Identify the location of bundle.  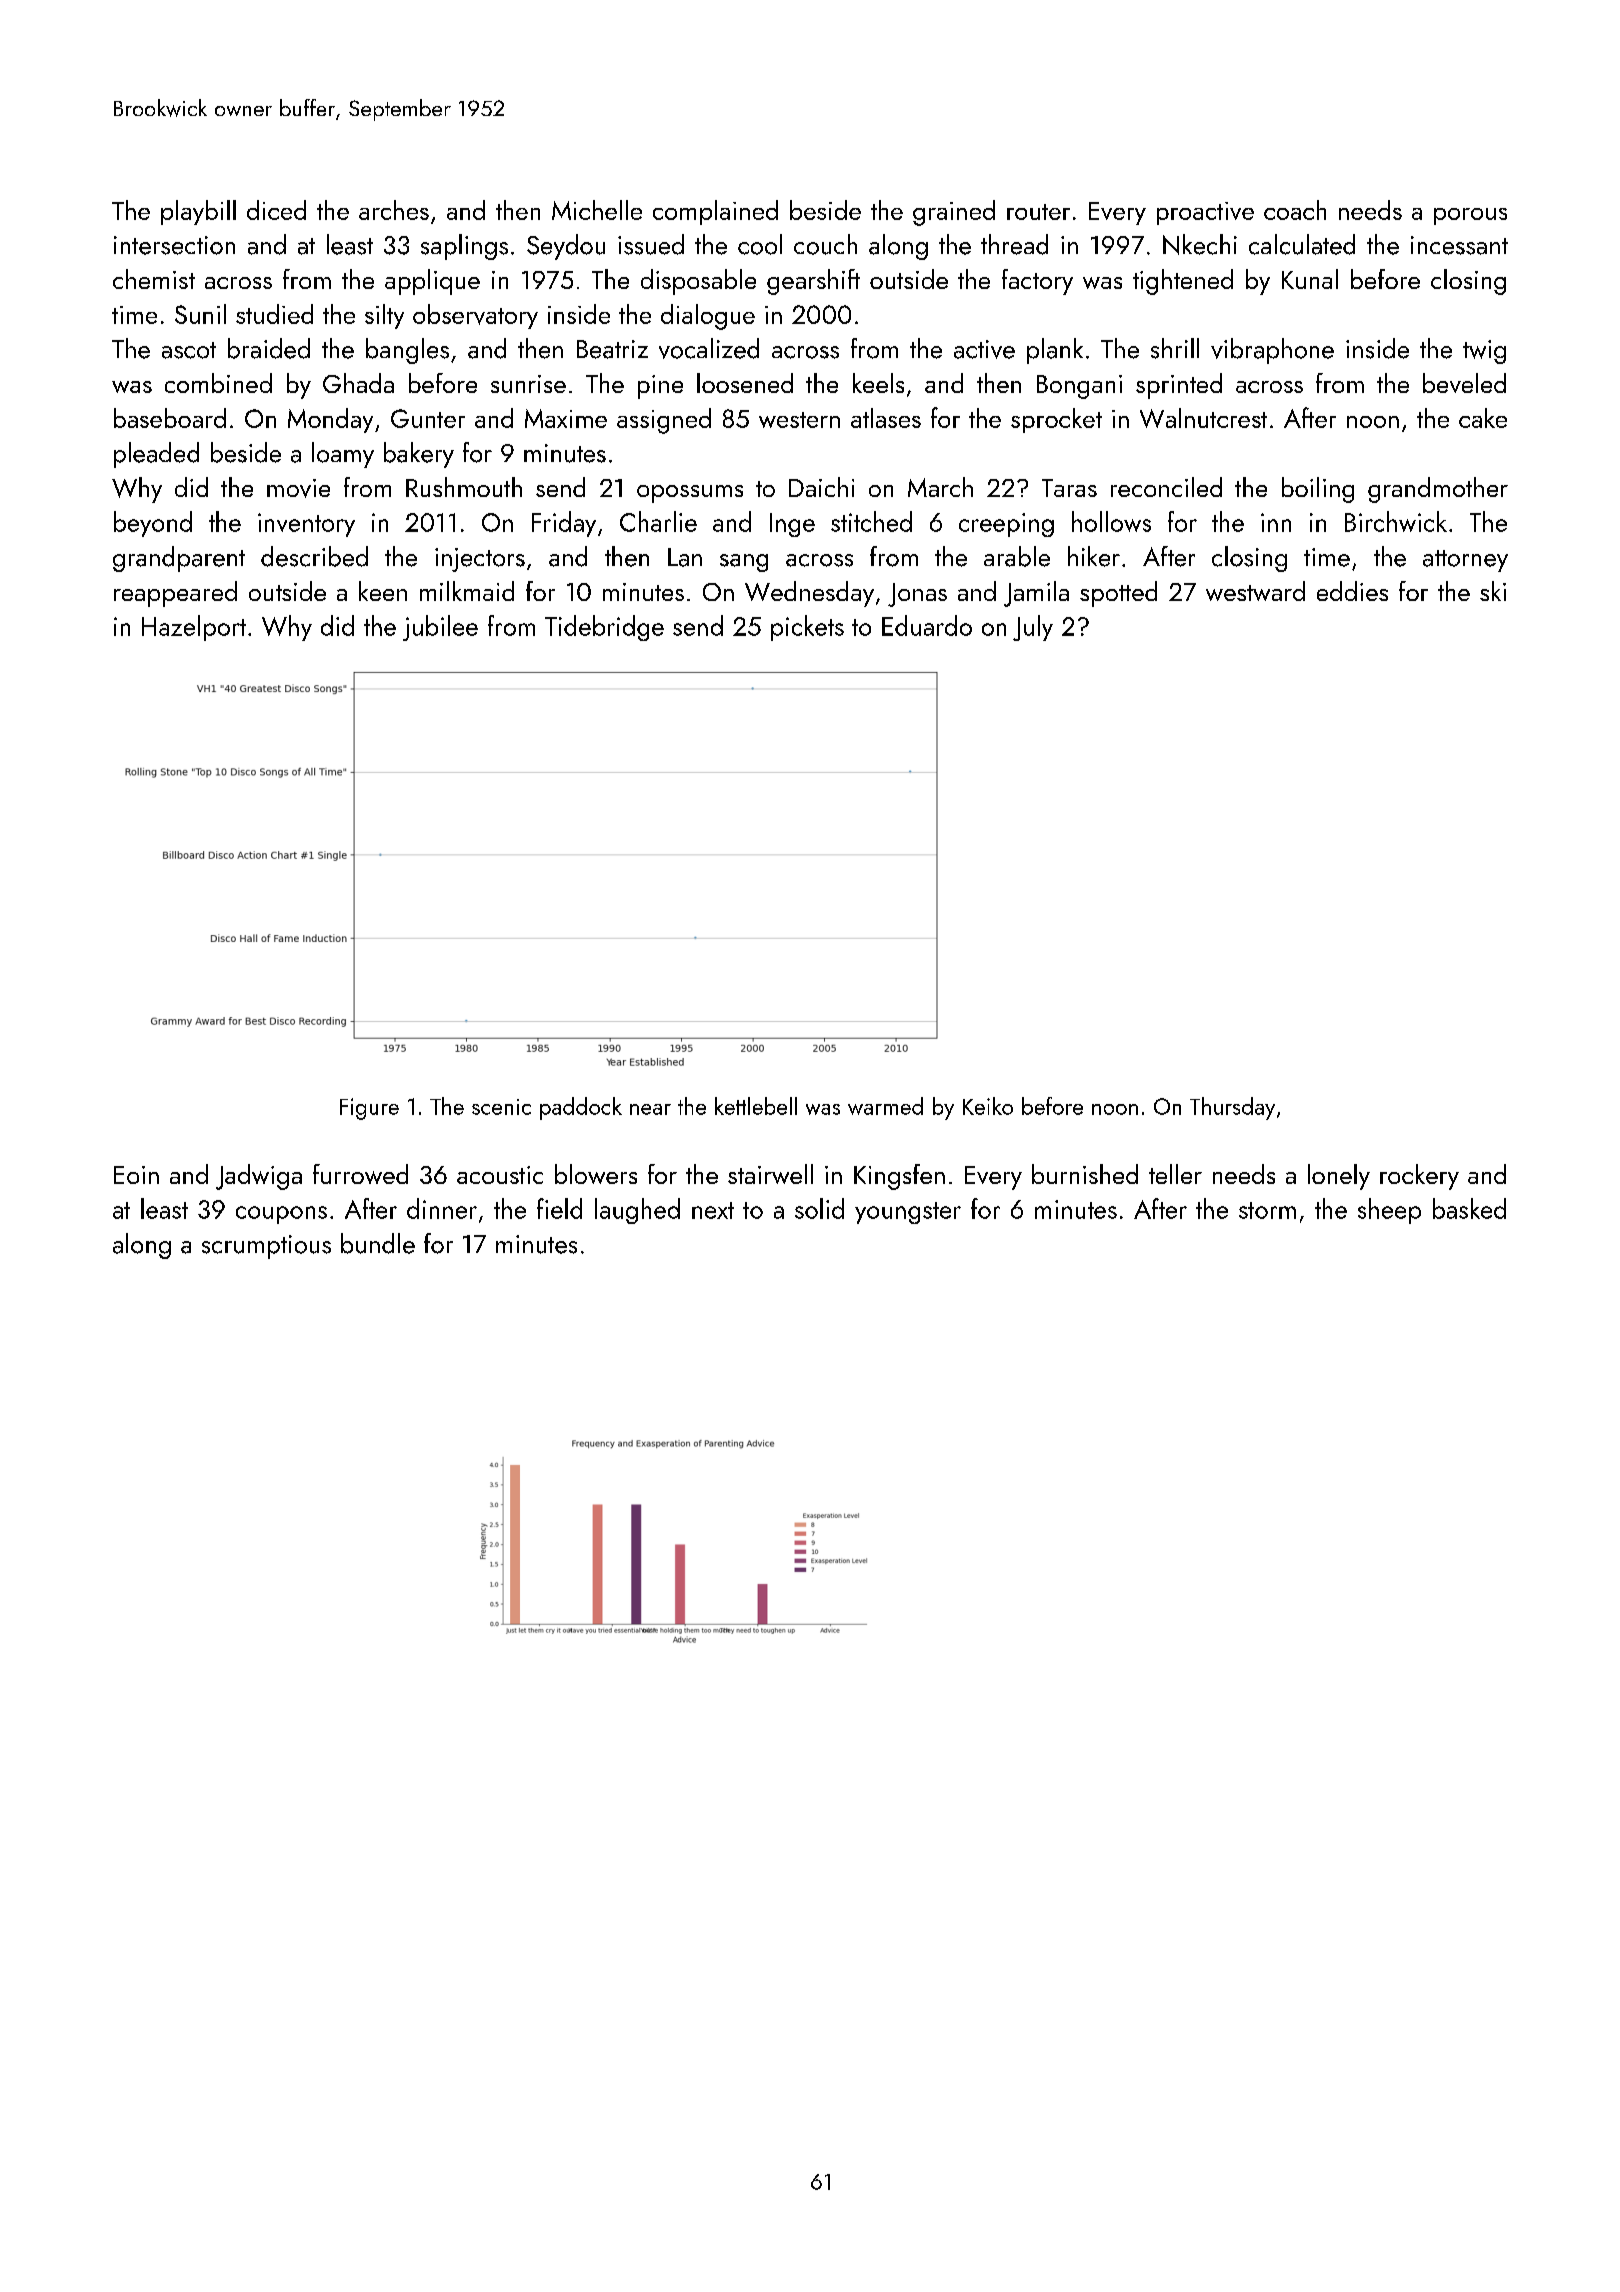
(378, 1243).
